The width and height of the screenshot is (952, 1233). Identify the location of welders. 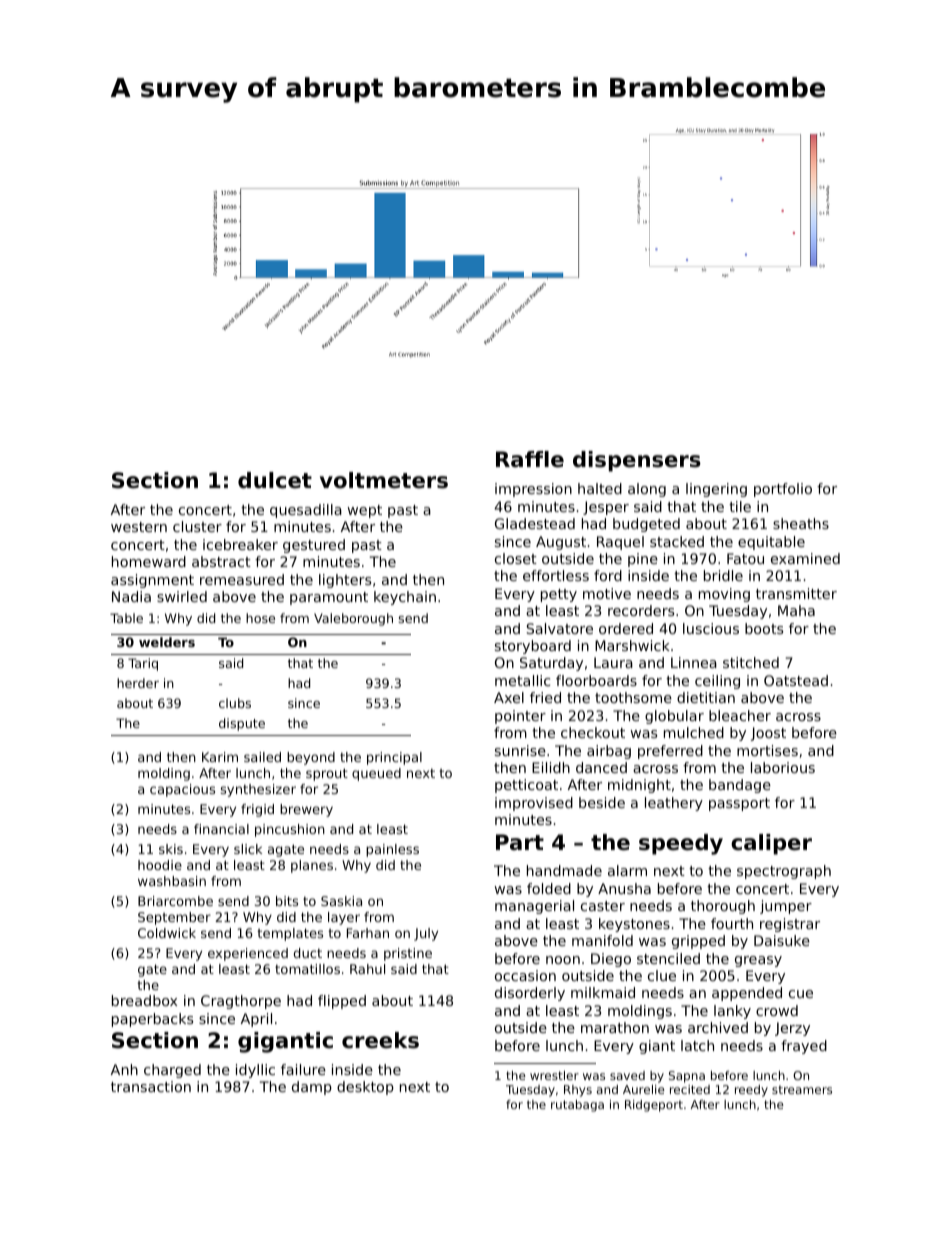
(167, 642).
